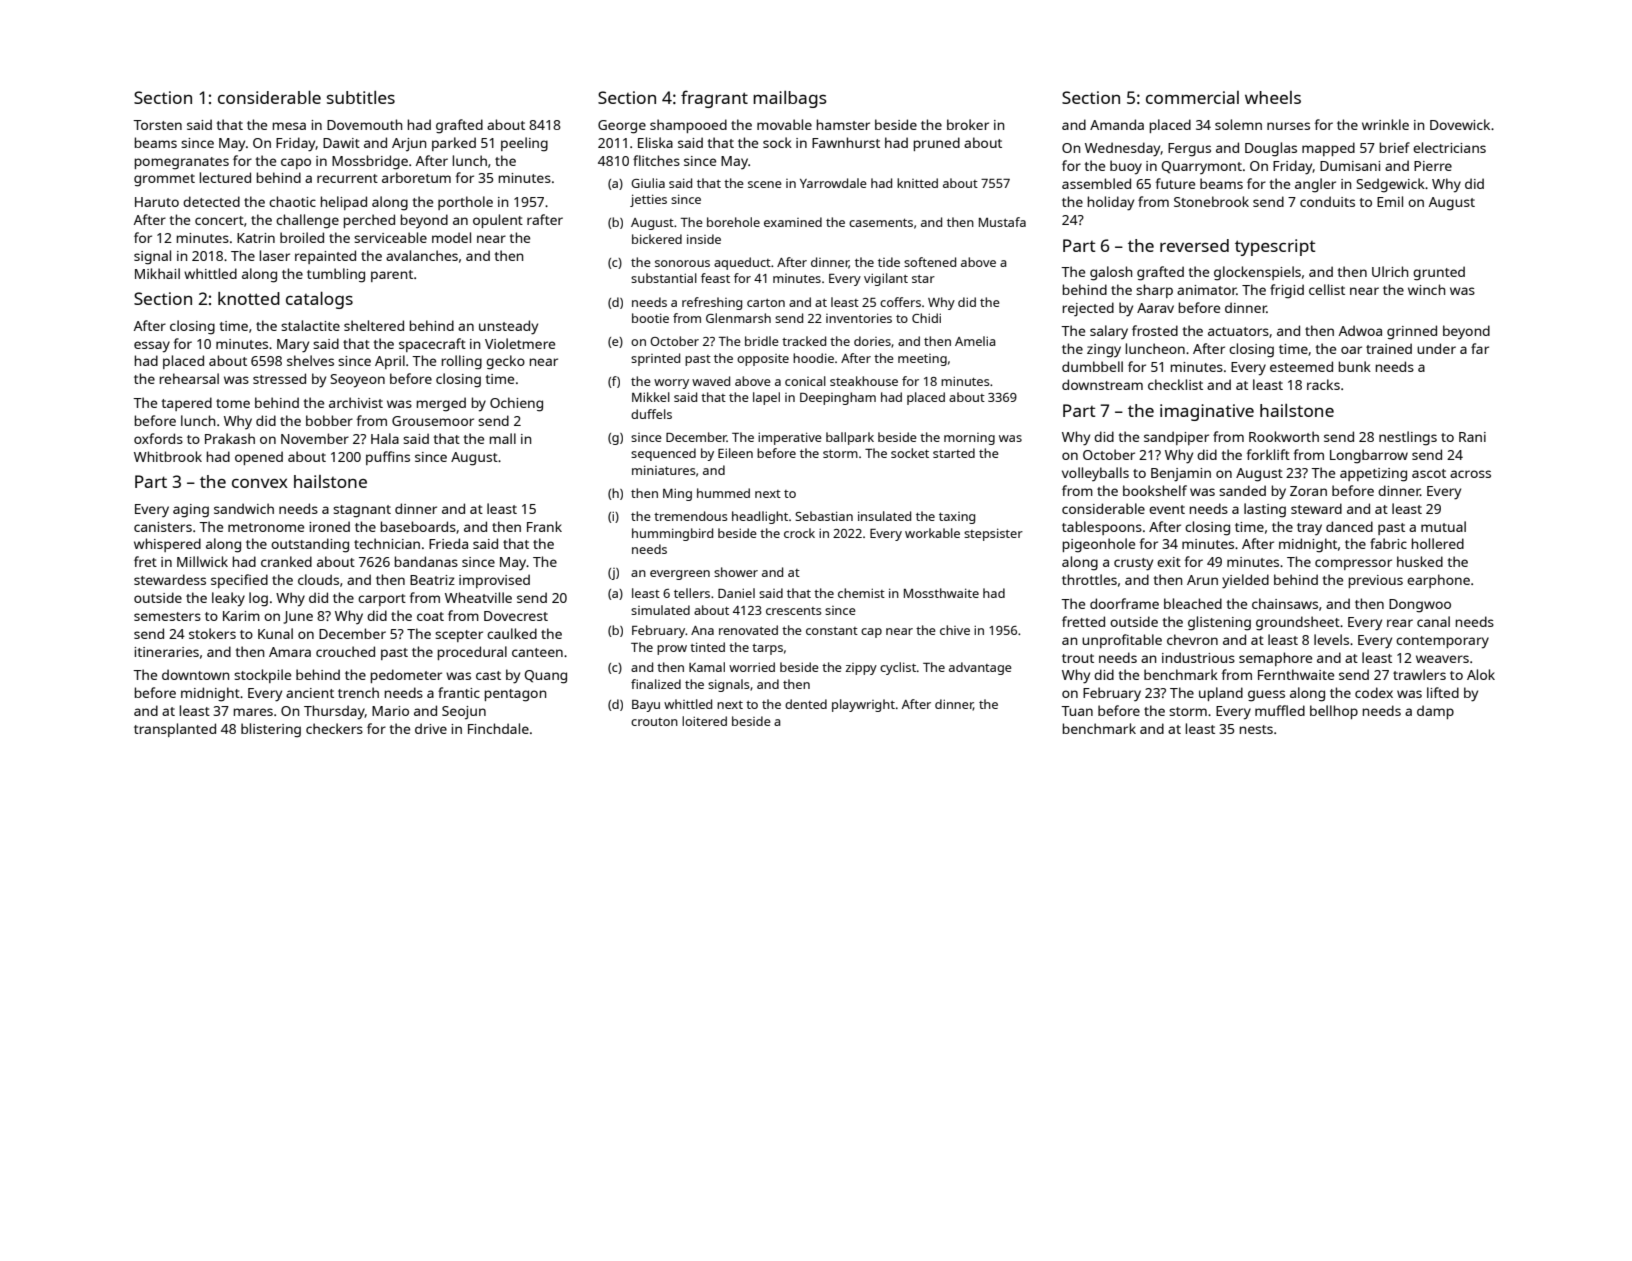 Image resolution: width=1632 pixels, height=1261 pixels. Describe the element at coordinates (462, 362) in the document. I see `rolling` at that location.
